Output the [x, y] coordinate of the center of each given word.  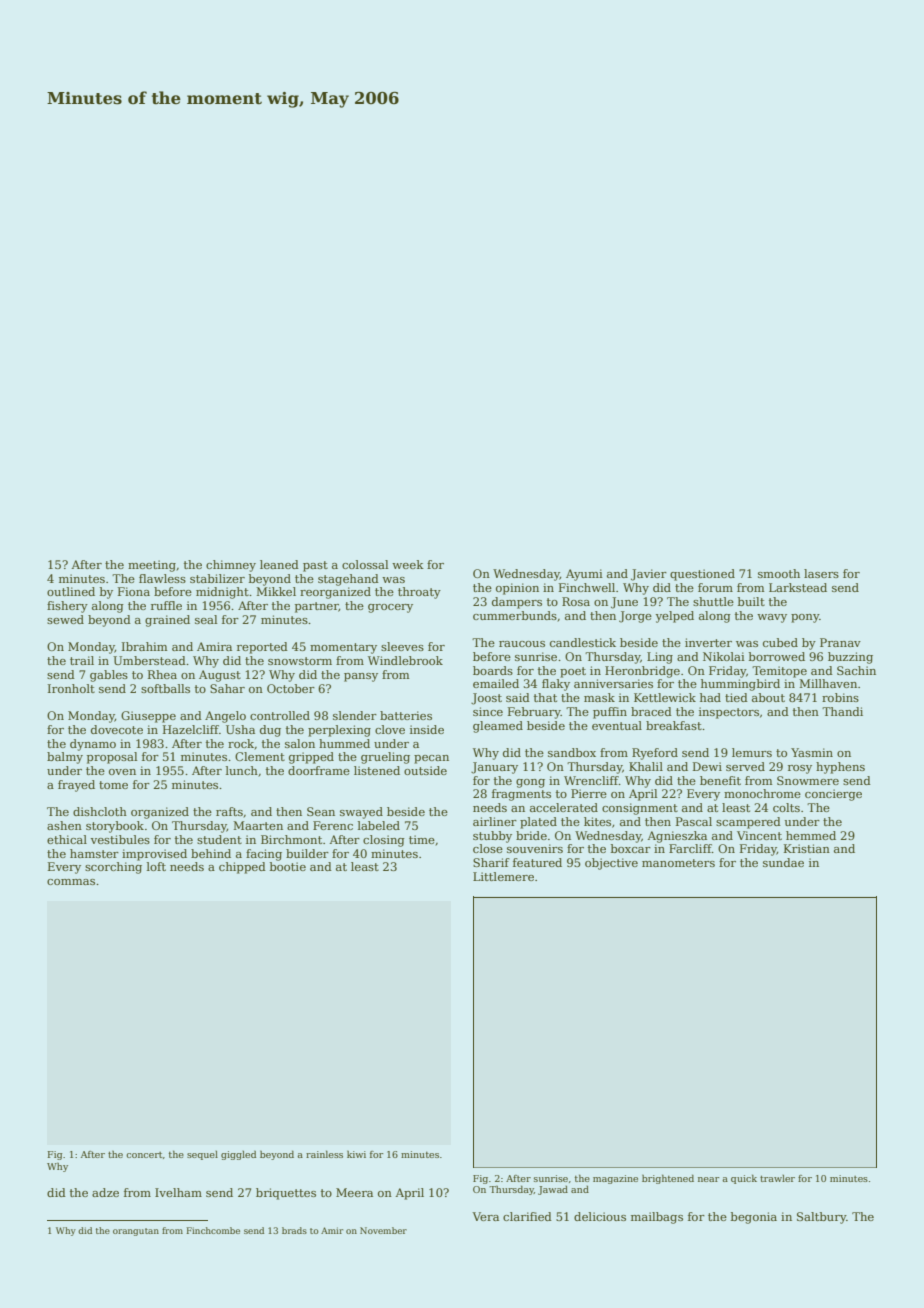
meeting [152, 566]
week [408, 564]
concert [144, 1155]
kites [597, 821]
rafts [229, 811]
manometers [678, 863]
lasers [821, 573]
